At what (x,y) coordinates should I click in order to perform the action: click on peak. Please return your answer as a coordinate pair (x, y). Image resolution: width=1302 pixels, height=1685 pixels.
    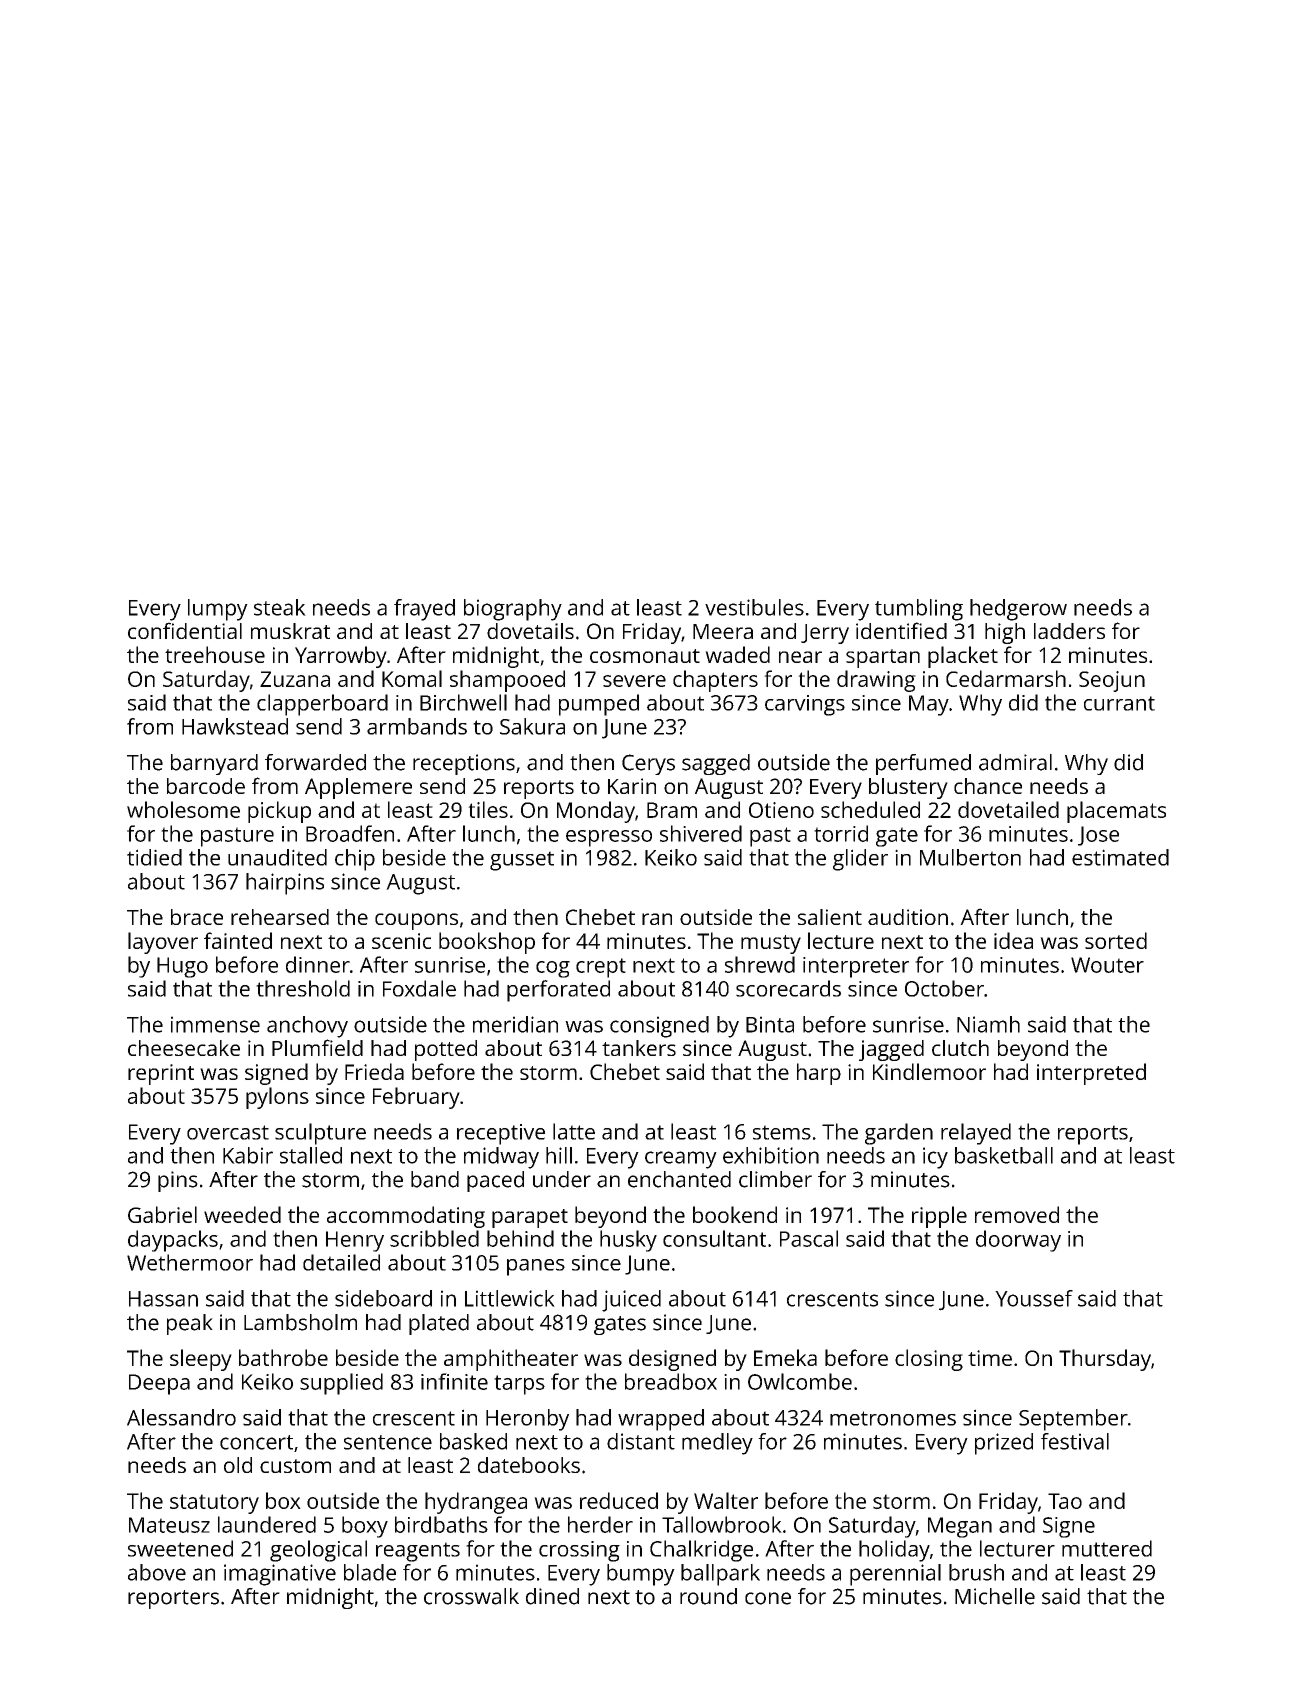
    Looking at the image, I should click on (190, 1324).
